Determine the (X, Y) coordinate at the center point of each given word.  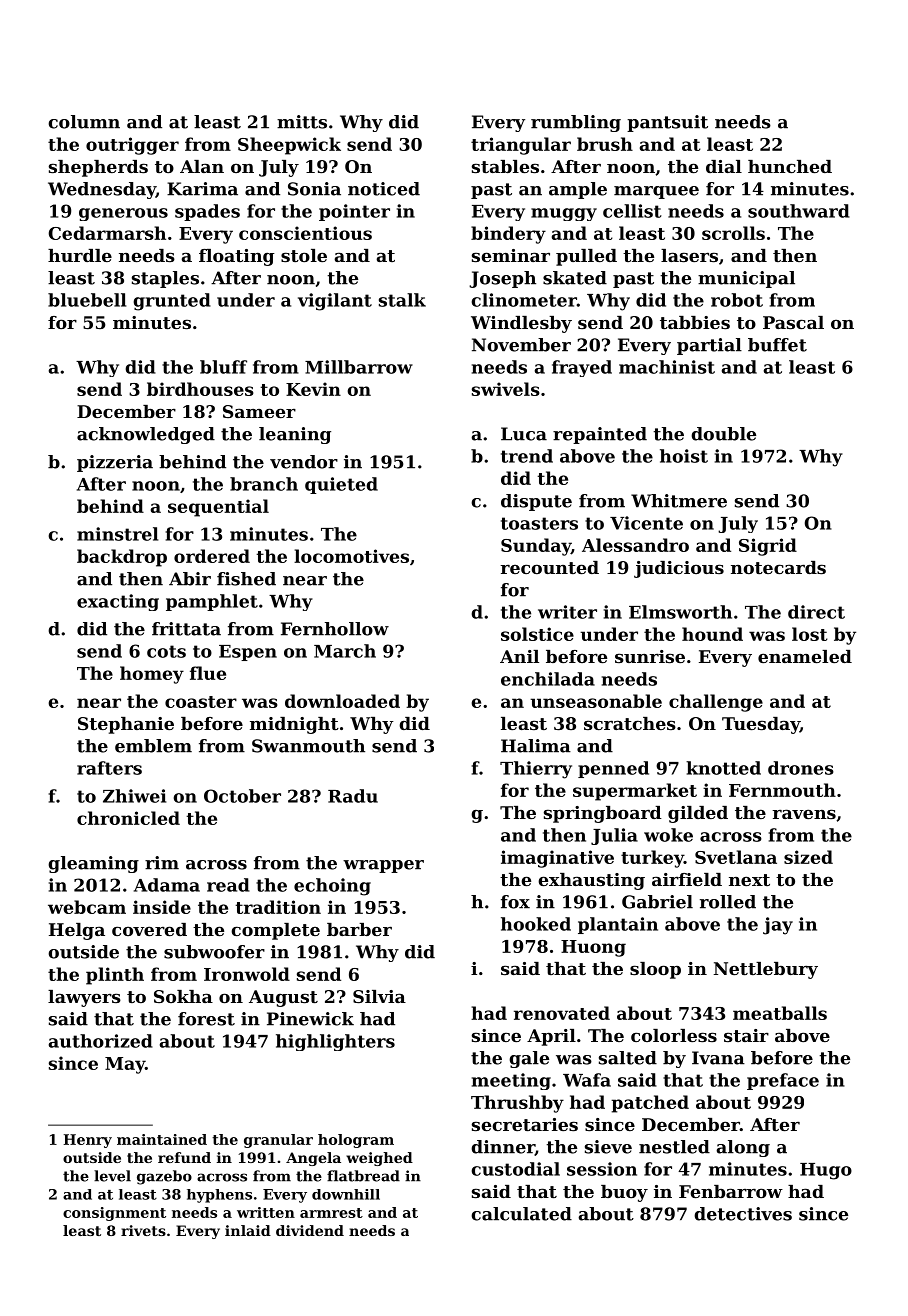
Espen (248, 653)
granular (278, 1141)
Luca (524, 434)
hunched (790, 166)
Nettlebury (766, 970)
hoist (684, 456)
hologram (356, 1141)
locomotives (351, 556)
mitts (302, 122)
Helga (77, 931)
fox (515, 902)
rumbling (576, 123)
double (723, 434)
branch (264, 484)
